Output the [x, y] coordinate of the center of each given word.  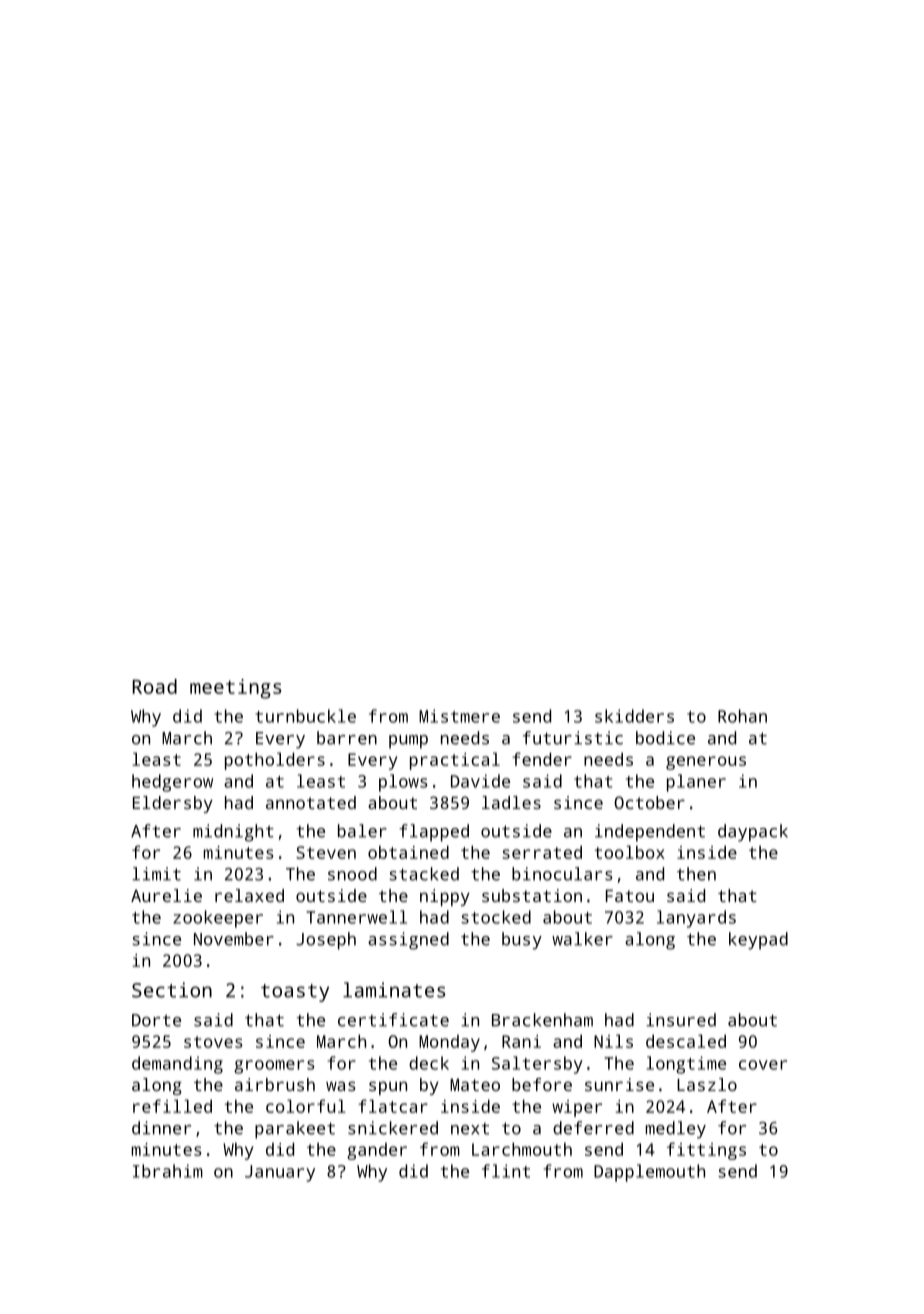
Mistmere [459, 716]
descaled [686, 1041]
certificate [393, 1020]
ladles [511, 802]
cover [763, 1065]
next [470, 1129]
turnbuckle [305, 716]
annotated [311, 802]
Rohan [742, 716]
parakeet [295, 1130]
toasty [295, 993]
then [696, 874]
